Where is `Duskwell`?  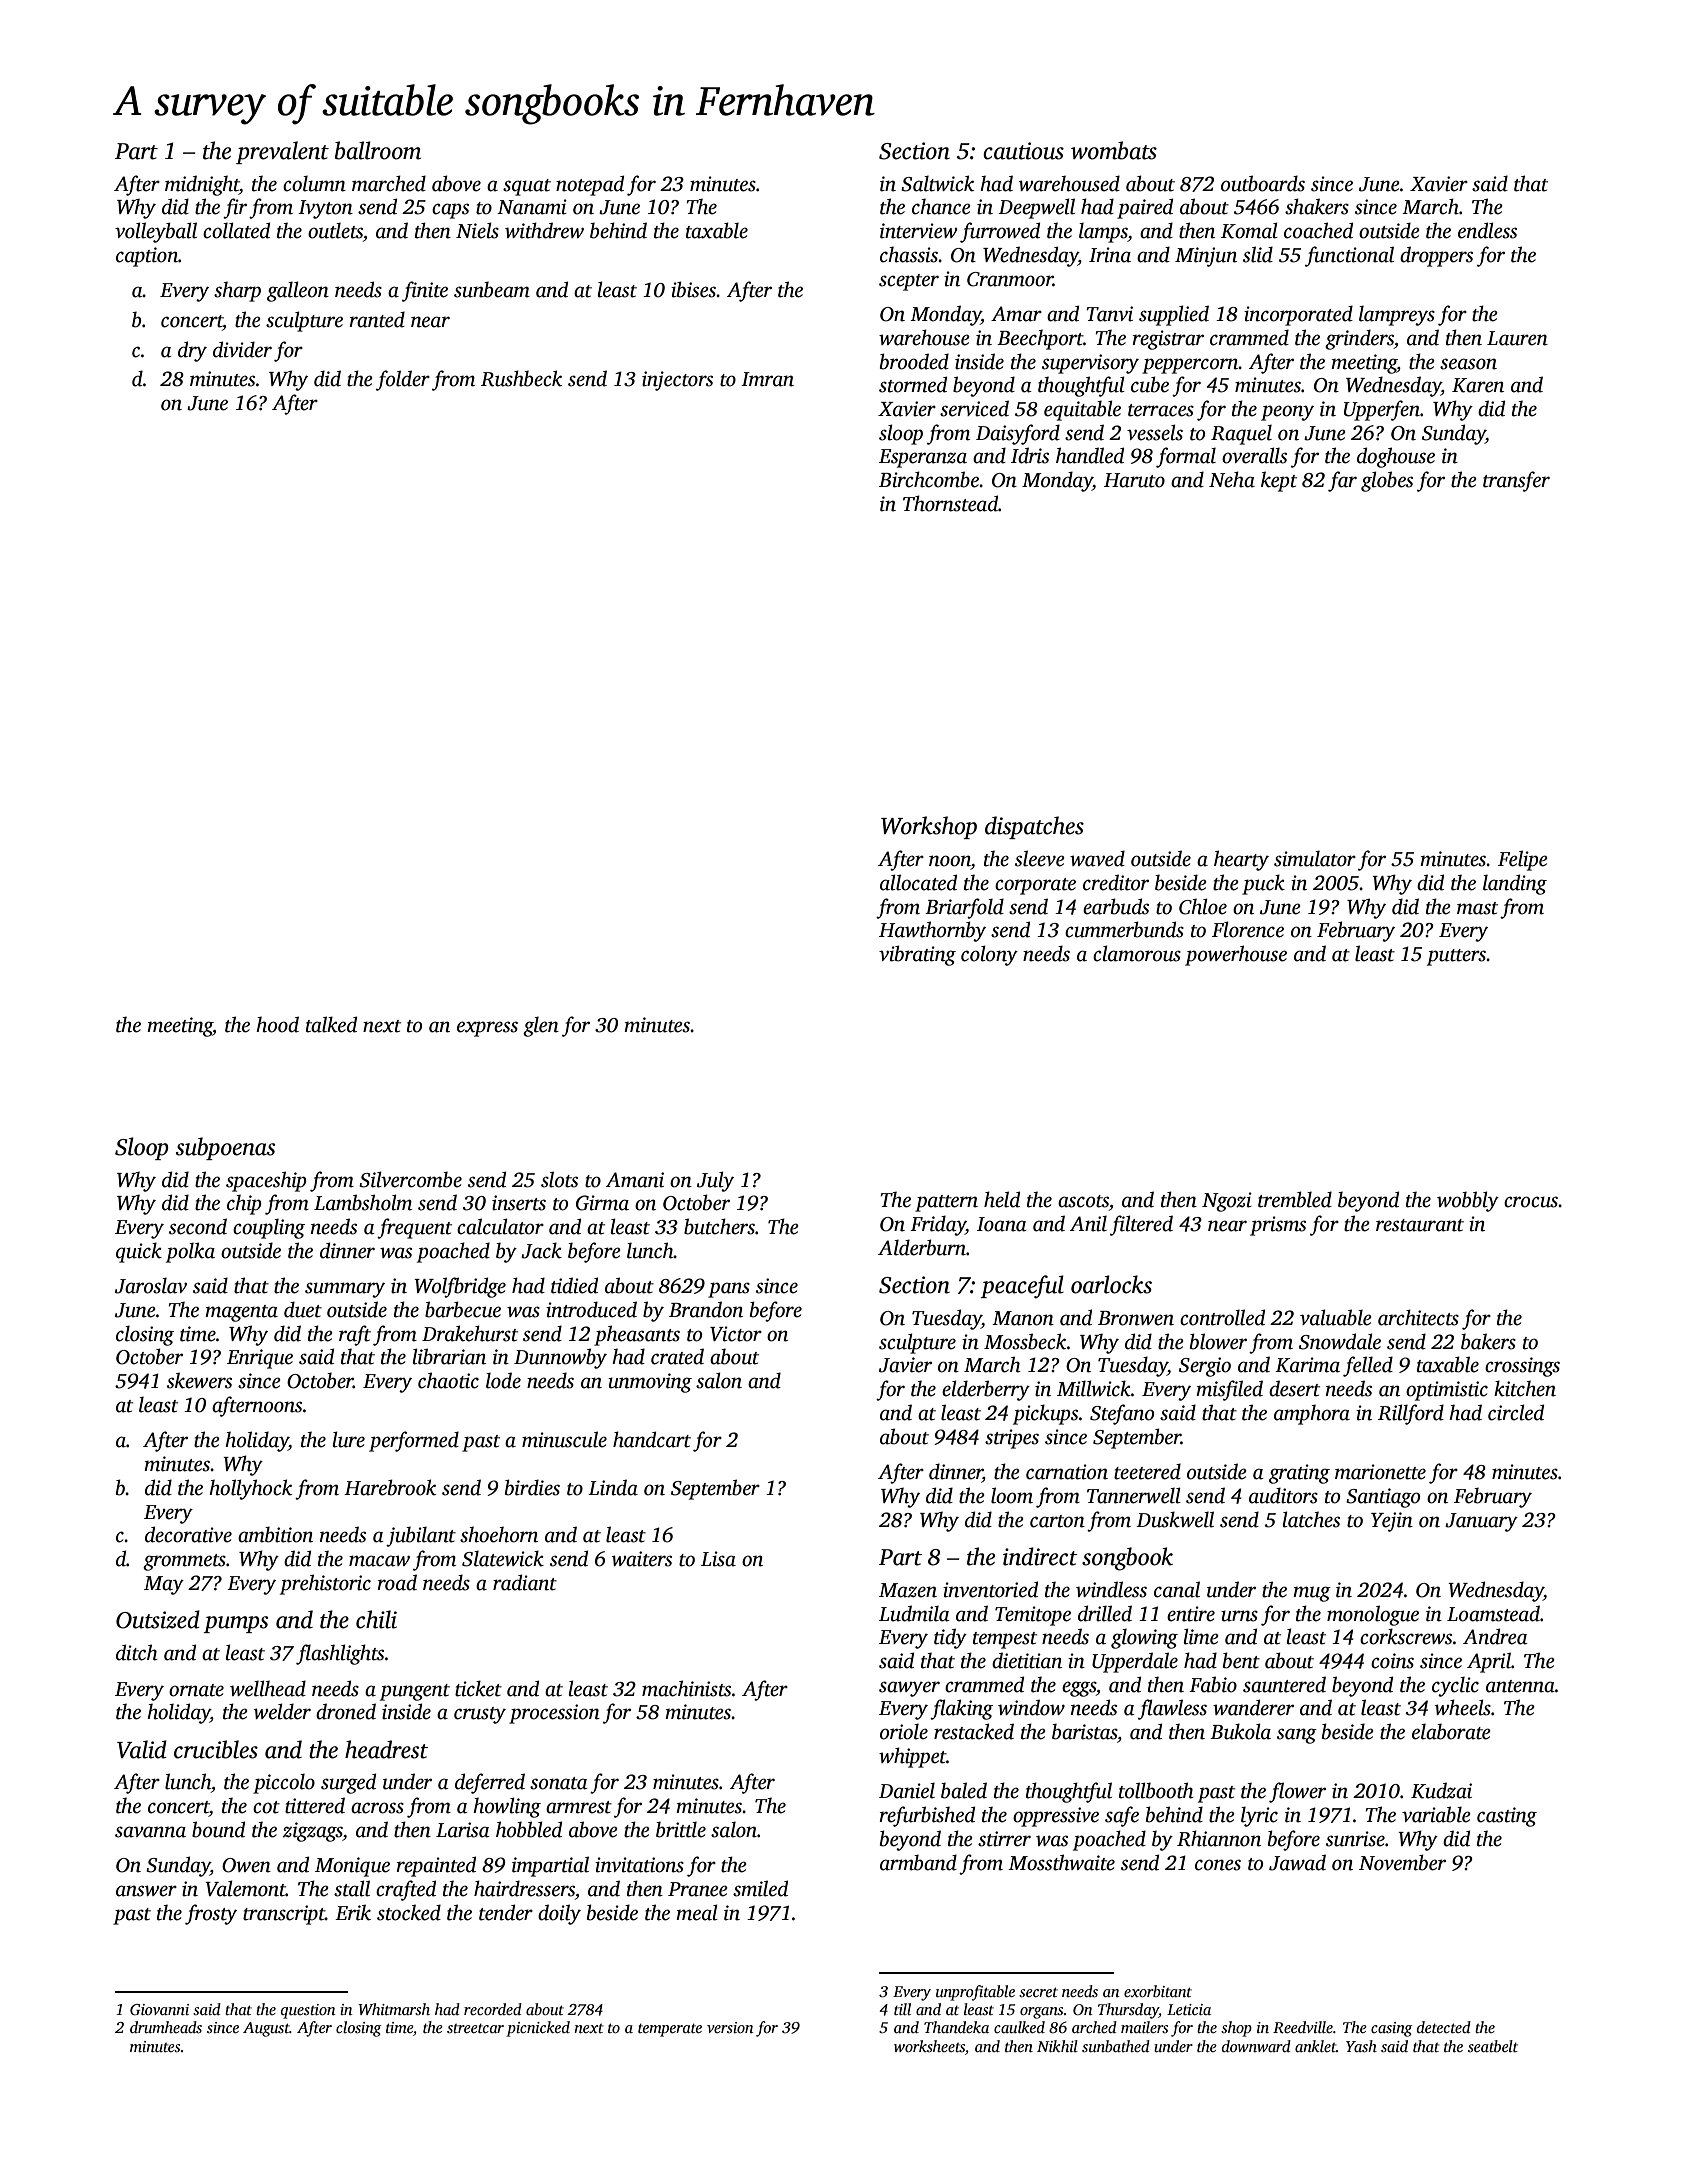 Duskwell is located at coordinates (1175, 1519).
